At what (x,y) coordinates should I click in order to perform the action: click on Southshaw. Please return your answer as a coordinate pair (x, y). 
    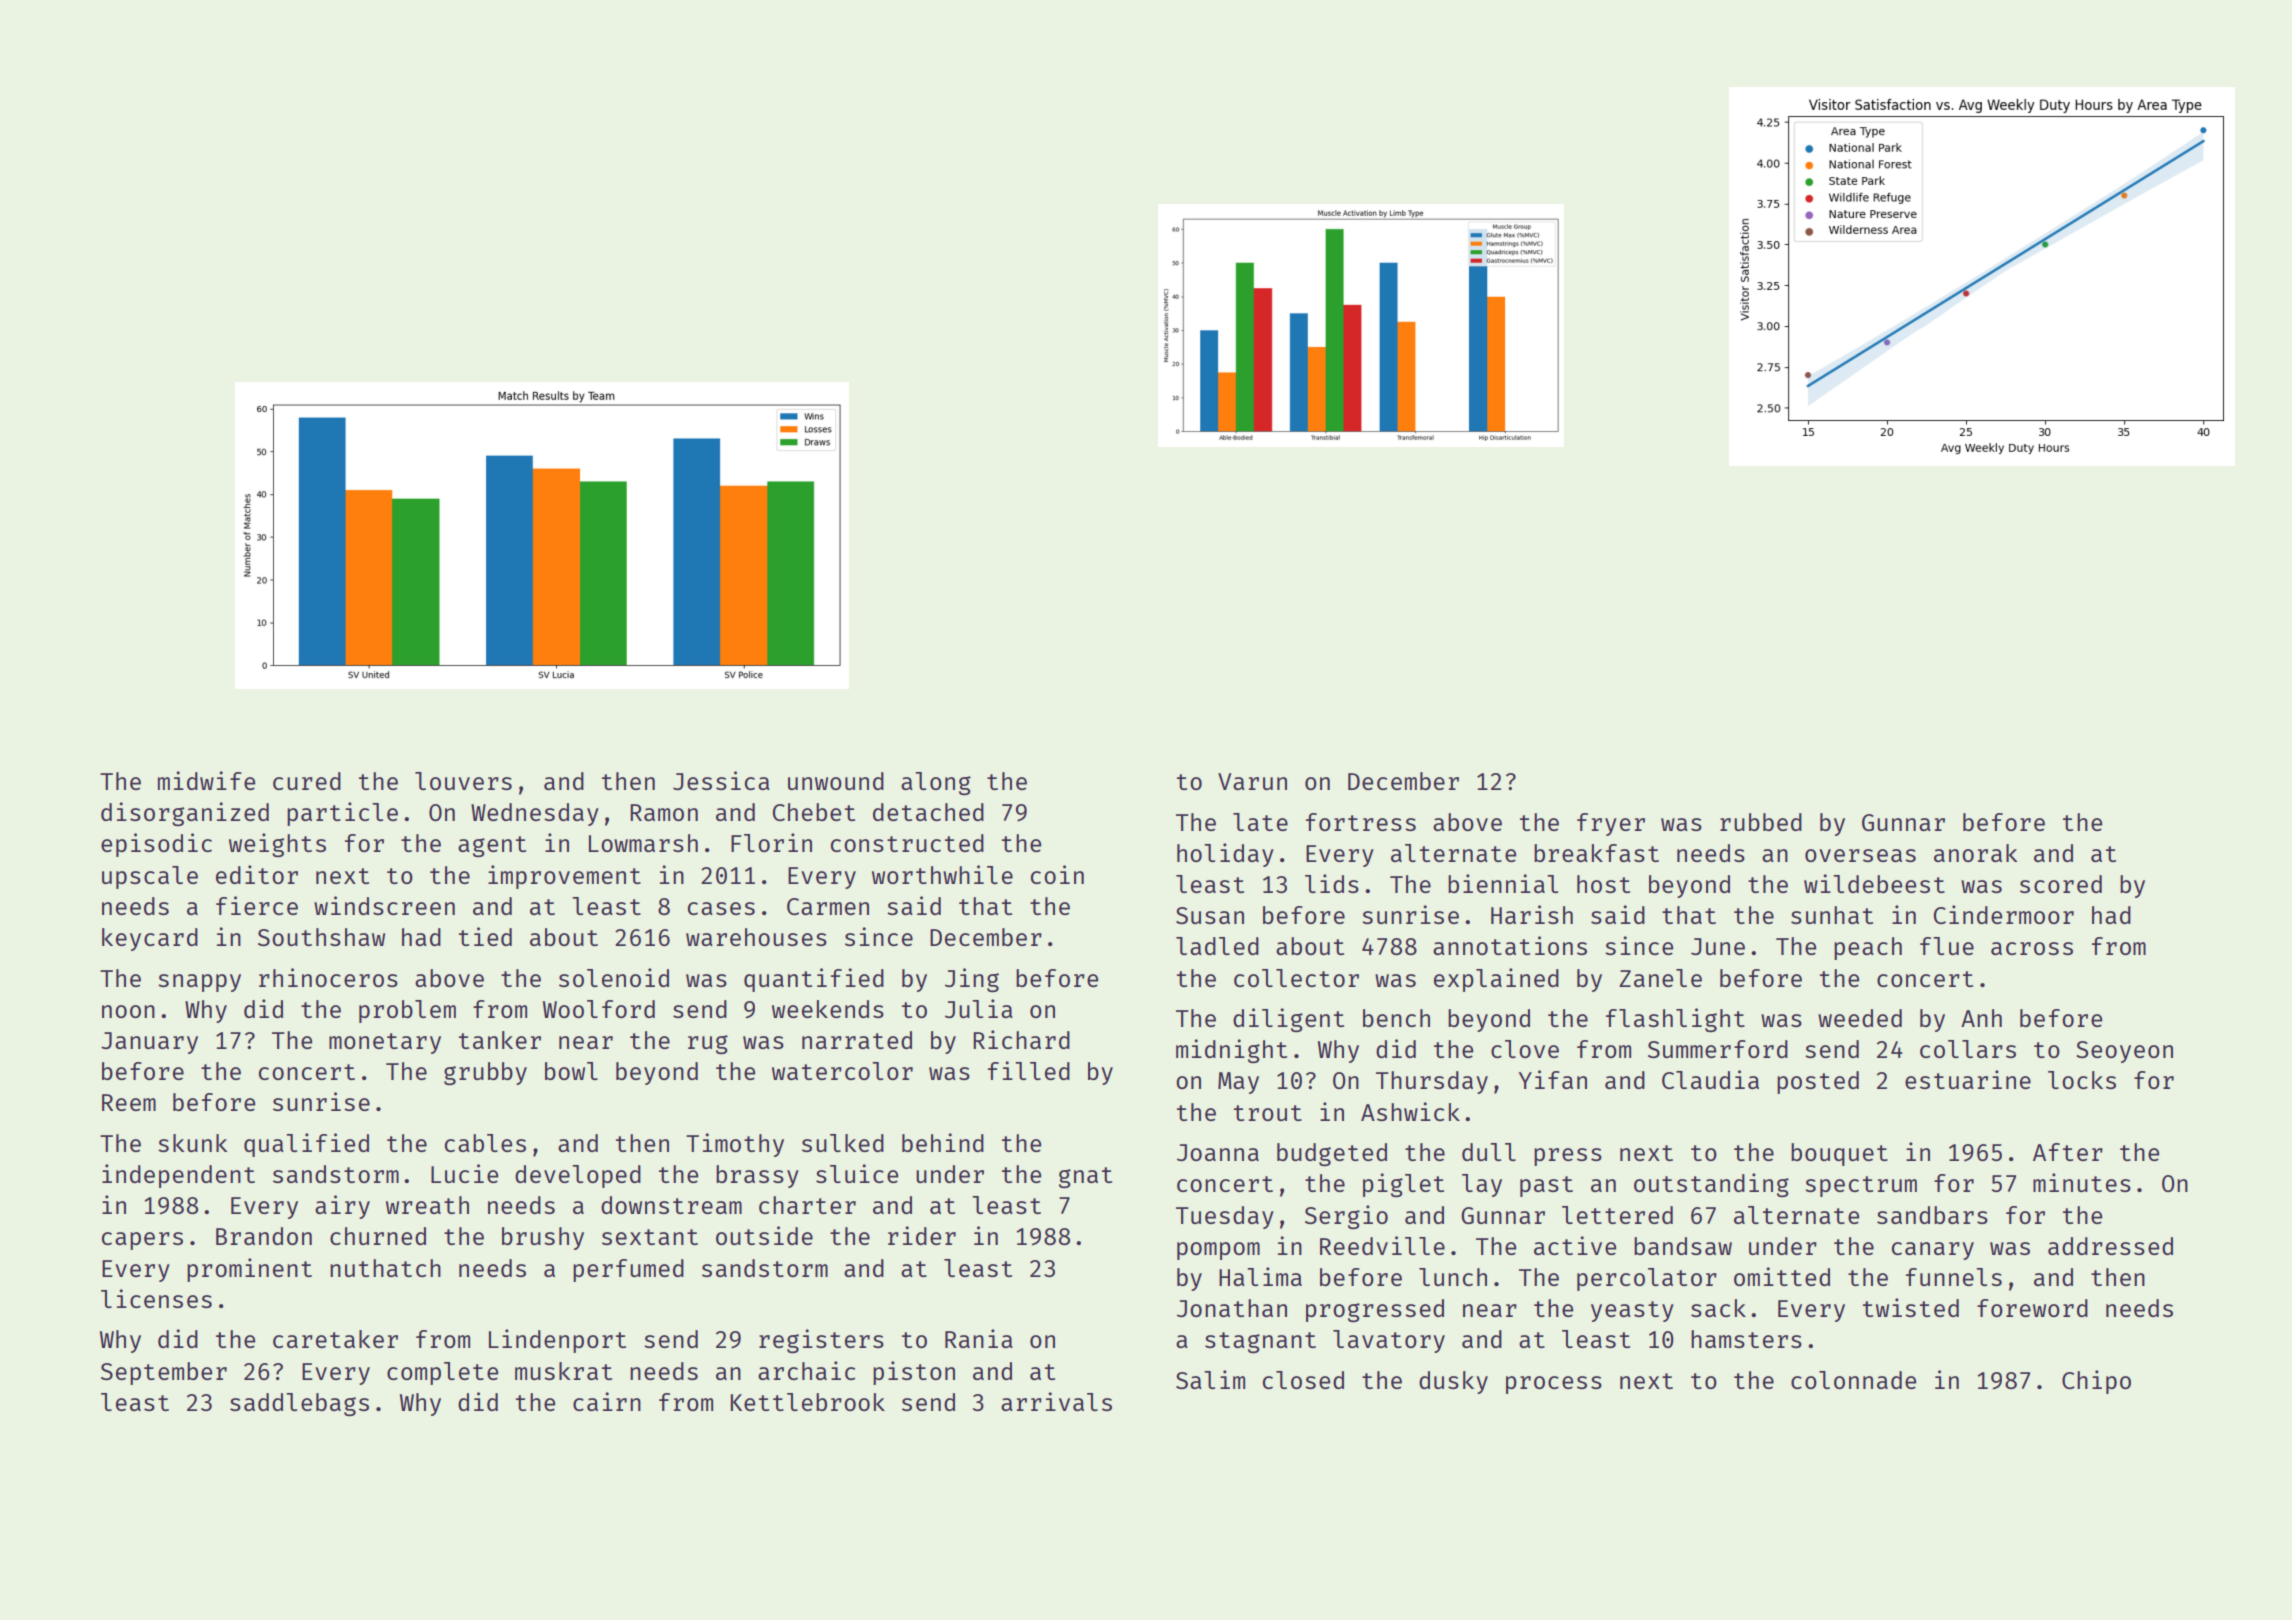
    Looking at the image, I should click on (321, 937).
